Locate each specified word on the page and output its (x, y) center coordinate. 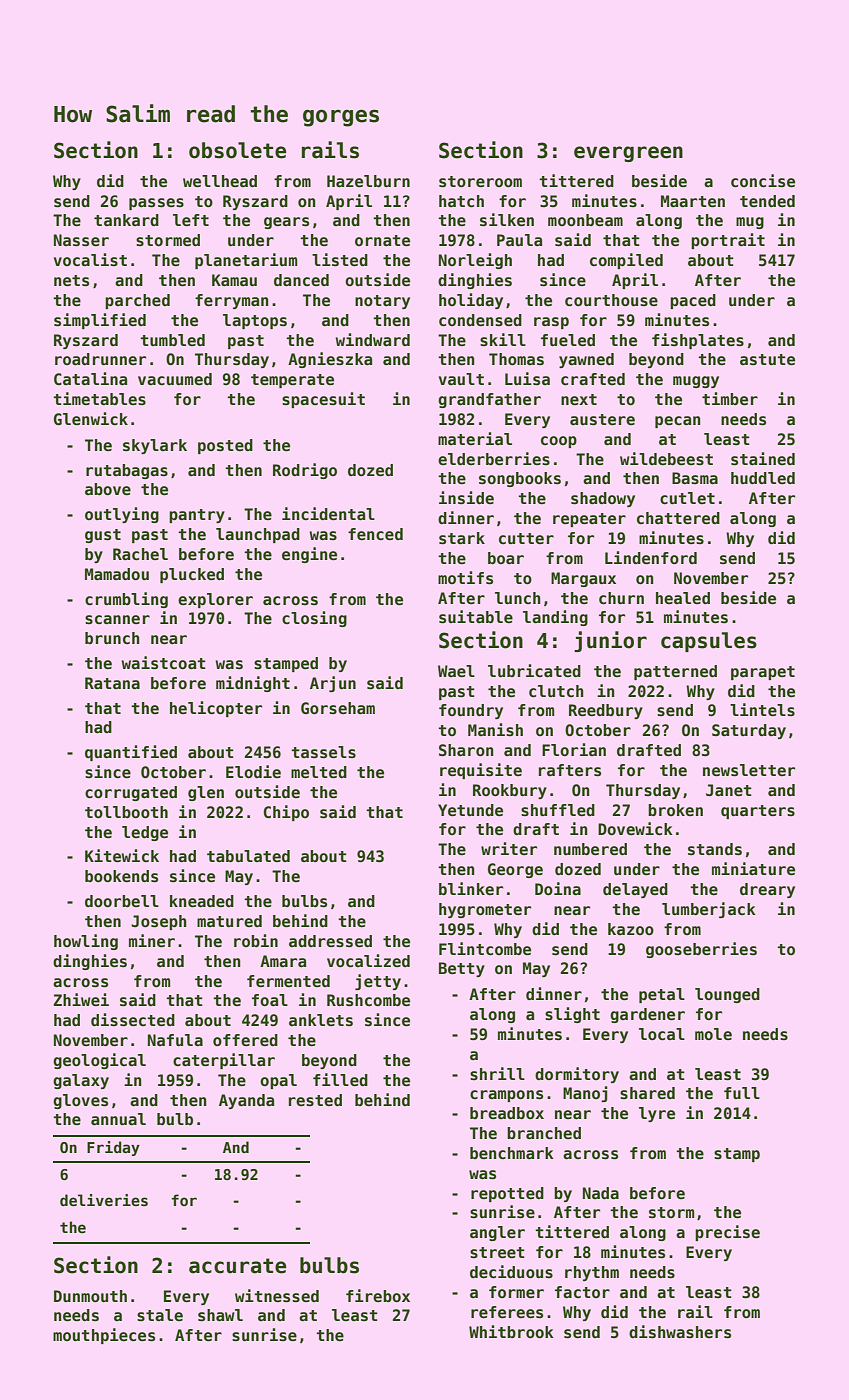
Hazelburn (368, 181)
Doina (558, 888)
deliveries (104, 1200)
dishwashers (680, 1332)
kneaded (202, 901)
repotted (507, 1194)
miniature (753, 868)
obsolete (237, 150)
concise (763, 181)
